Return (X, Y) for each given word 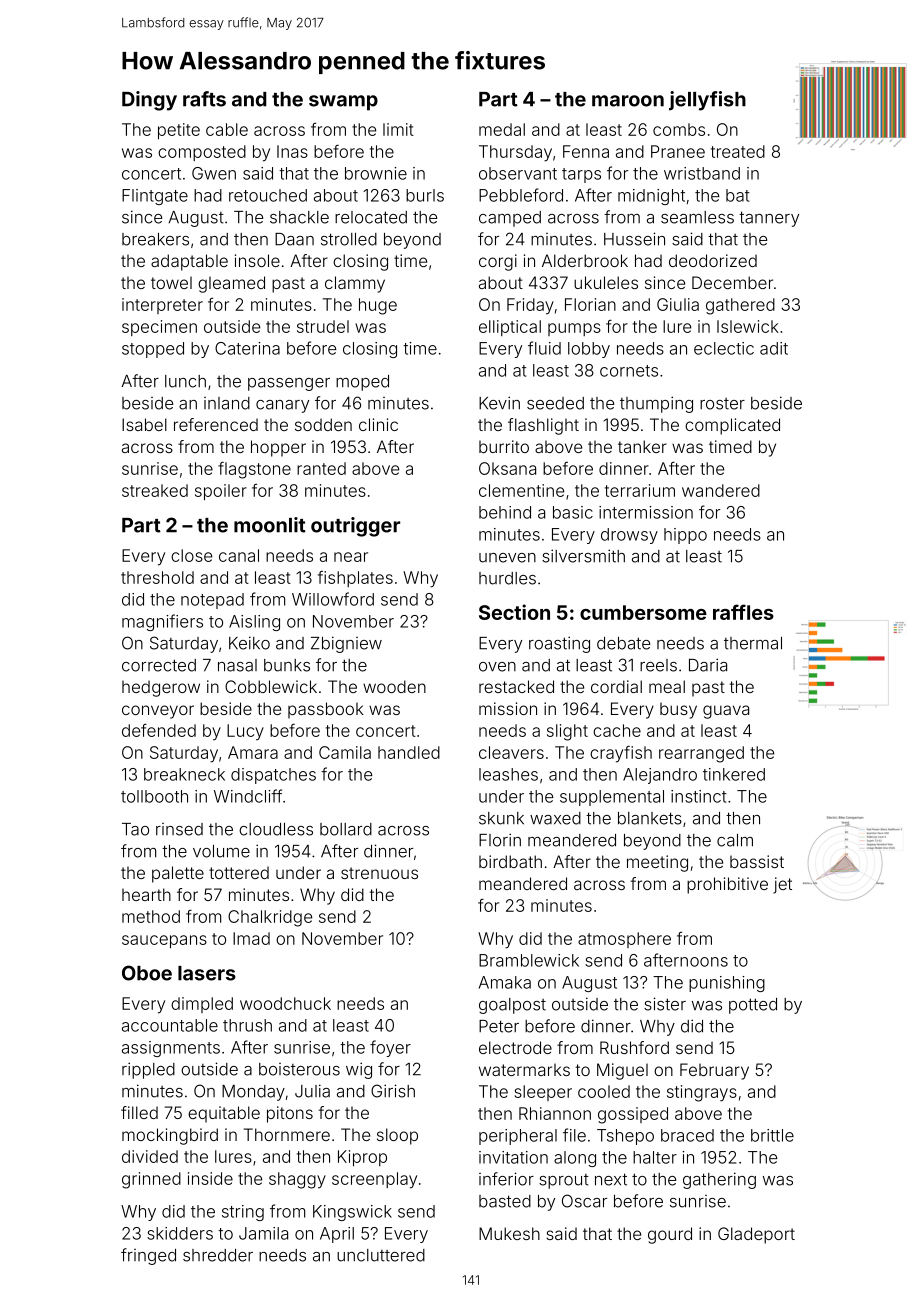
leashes (508, 774)
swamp (343, 103)
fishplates (355, 579)
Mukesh (509, 1233)
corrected (159, 665)
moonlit (270, 525)
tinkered (734, 774)
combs (679, 129)
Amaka (505, 982)
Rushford (634, 1047)
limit (398, 129)
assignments (171, 1049)
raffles (743, 612)
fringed (148, 1256)
